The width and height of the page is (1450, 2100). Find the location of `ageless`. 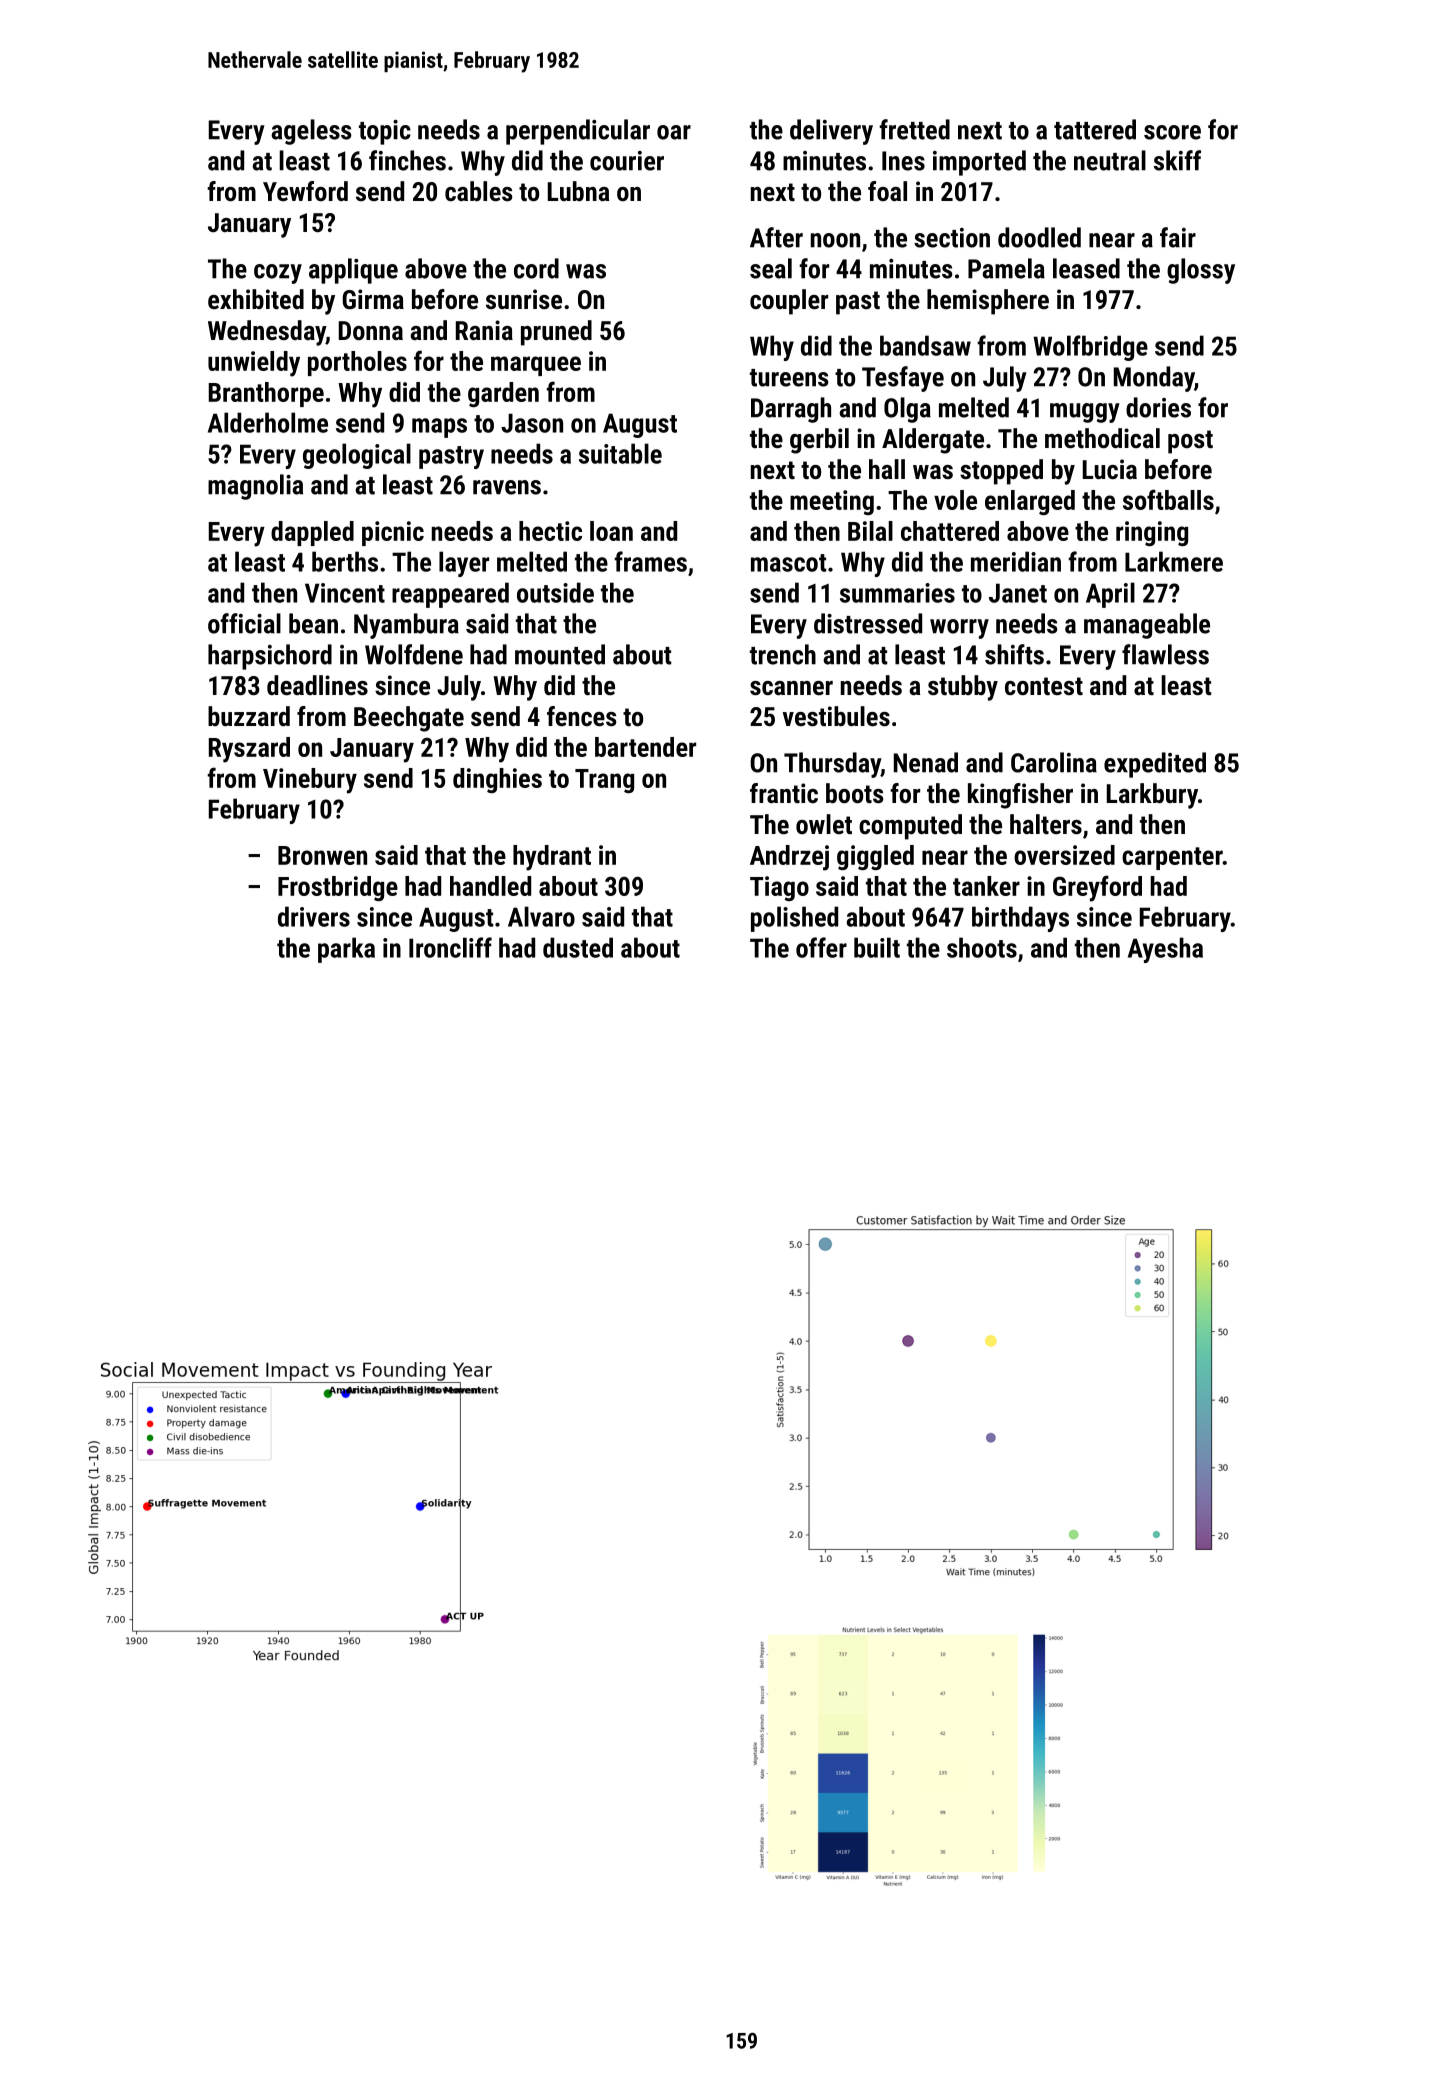

ageless is located at coordinates (311, 132).
